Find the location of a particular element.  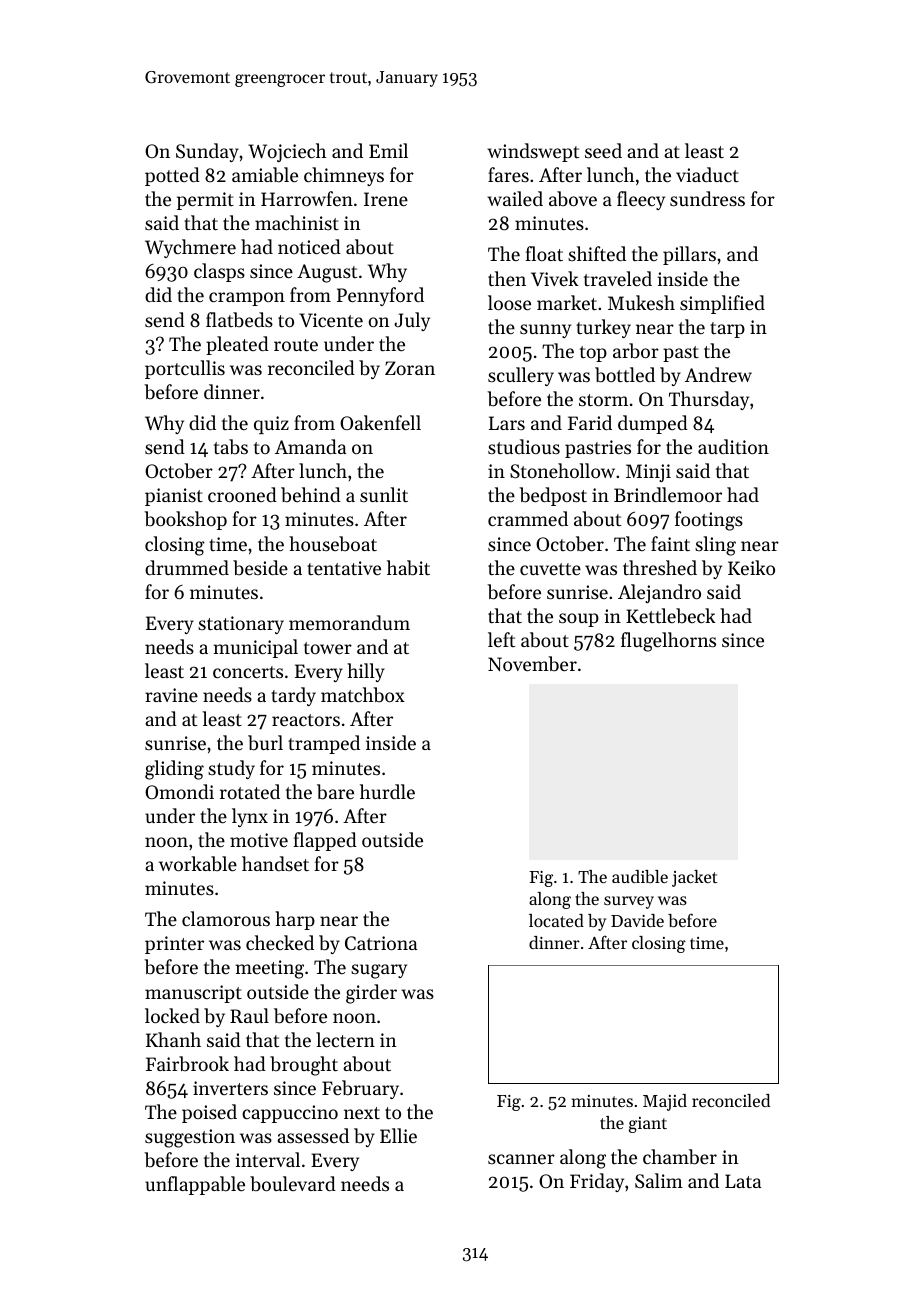

sundress is located at coordinates (707, 198).
